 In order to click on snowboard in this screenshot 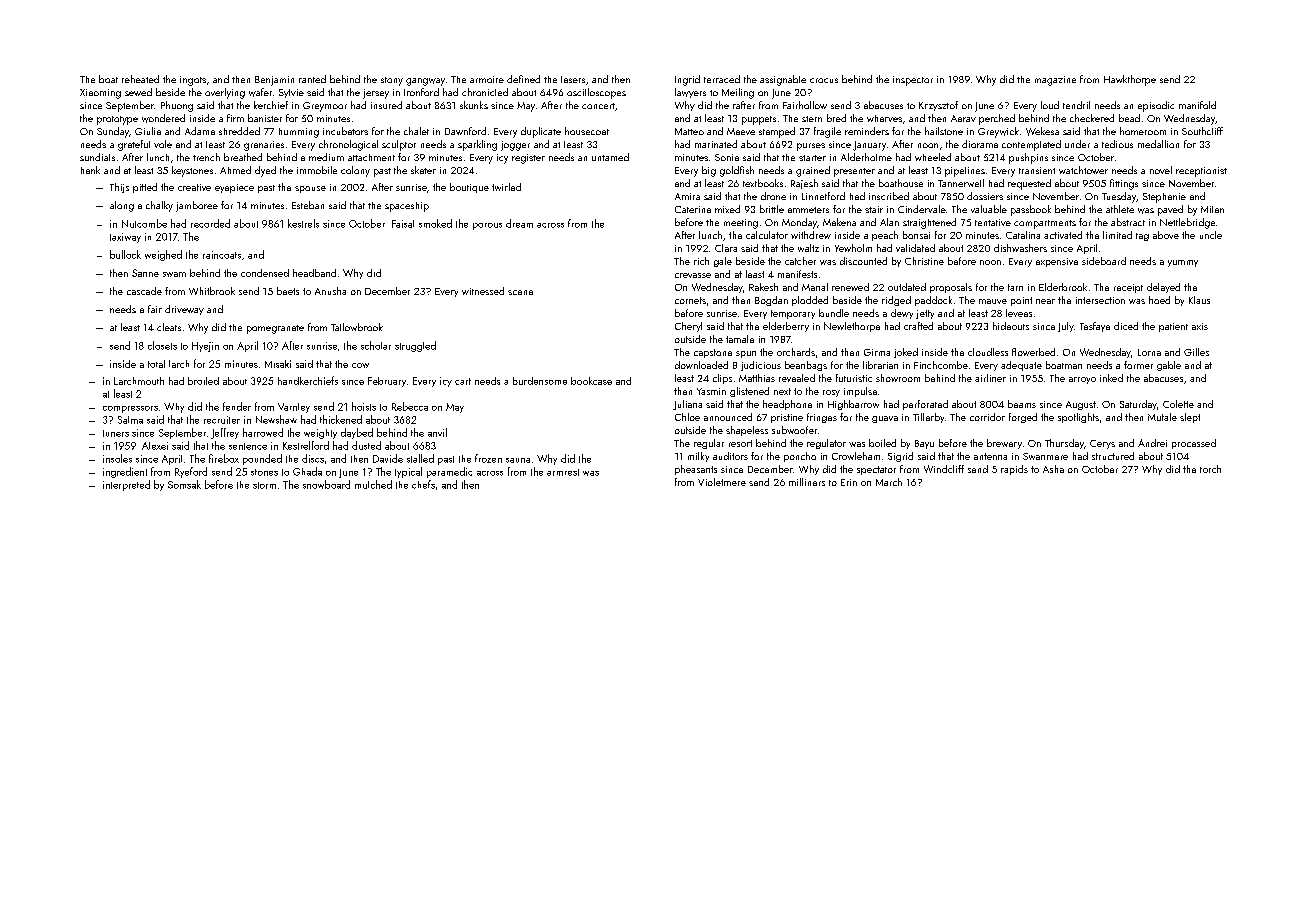, I will do `click(326, 484)`.
